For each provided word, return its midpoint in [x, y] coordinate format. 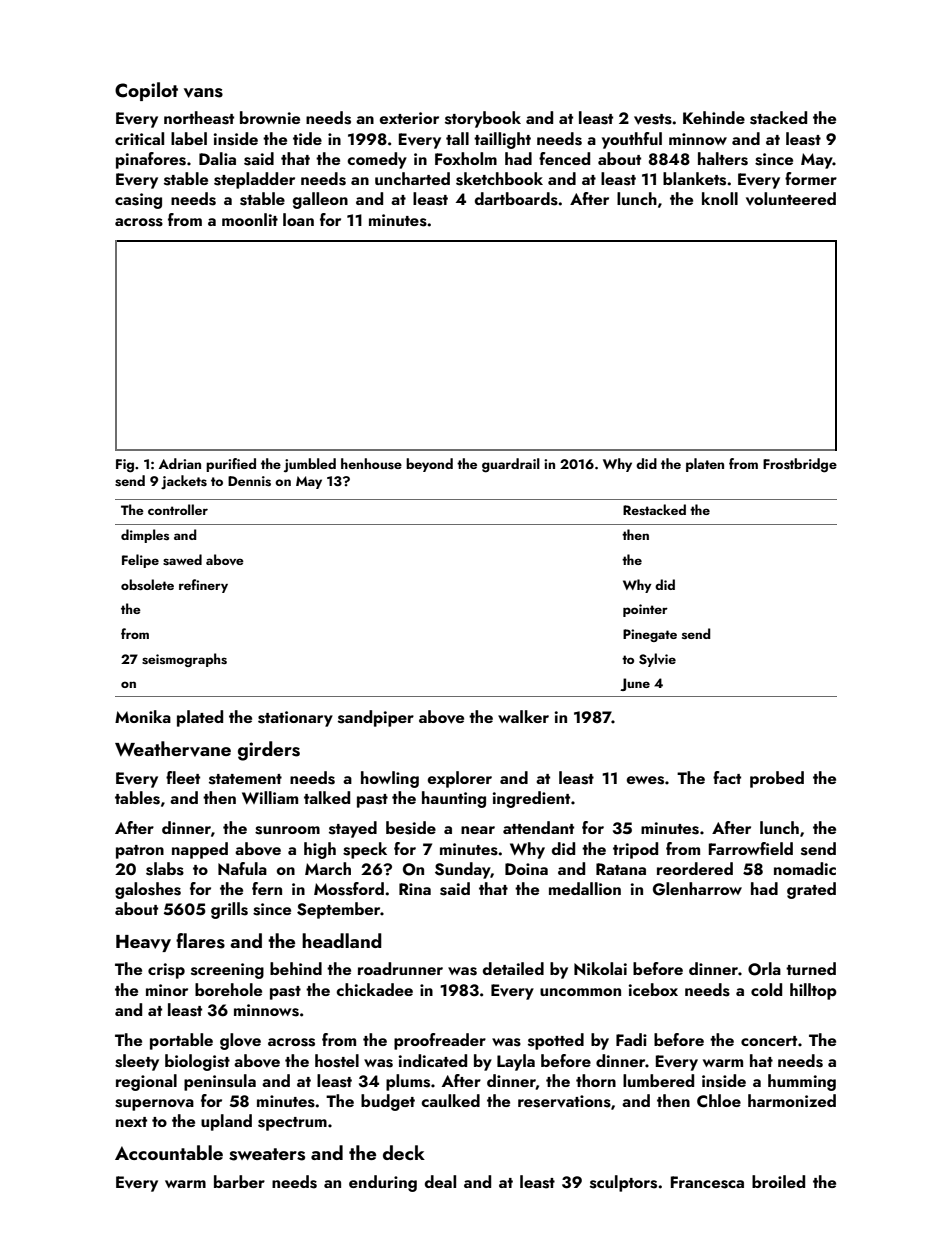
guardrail [511, 465]
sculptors [623, 1183]
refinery [203, 586]
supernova [154, 1105]
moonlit [250, 219]
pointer [645, 610]
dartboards [516, 199]
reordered [695, 868]
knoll [720, 198]
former [811, 178]
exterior [409, 118]
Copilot [146, 91]
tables [137, 798]
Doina [526, 869]
